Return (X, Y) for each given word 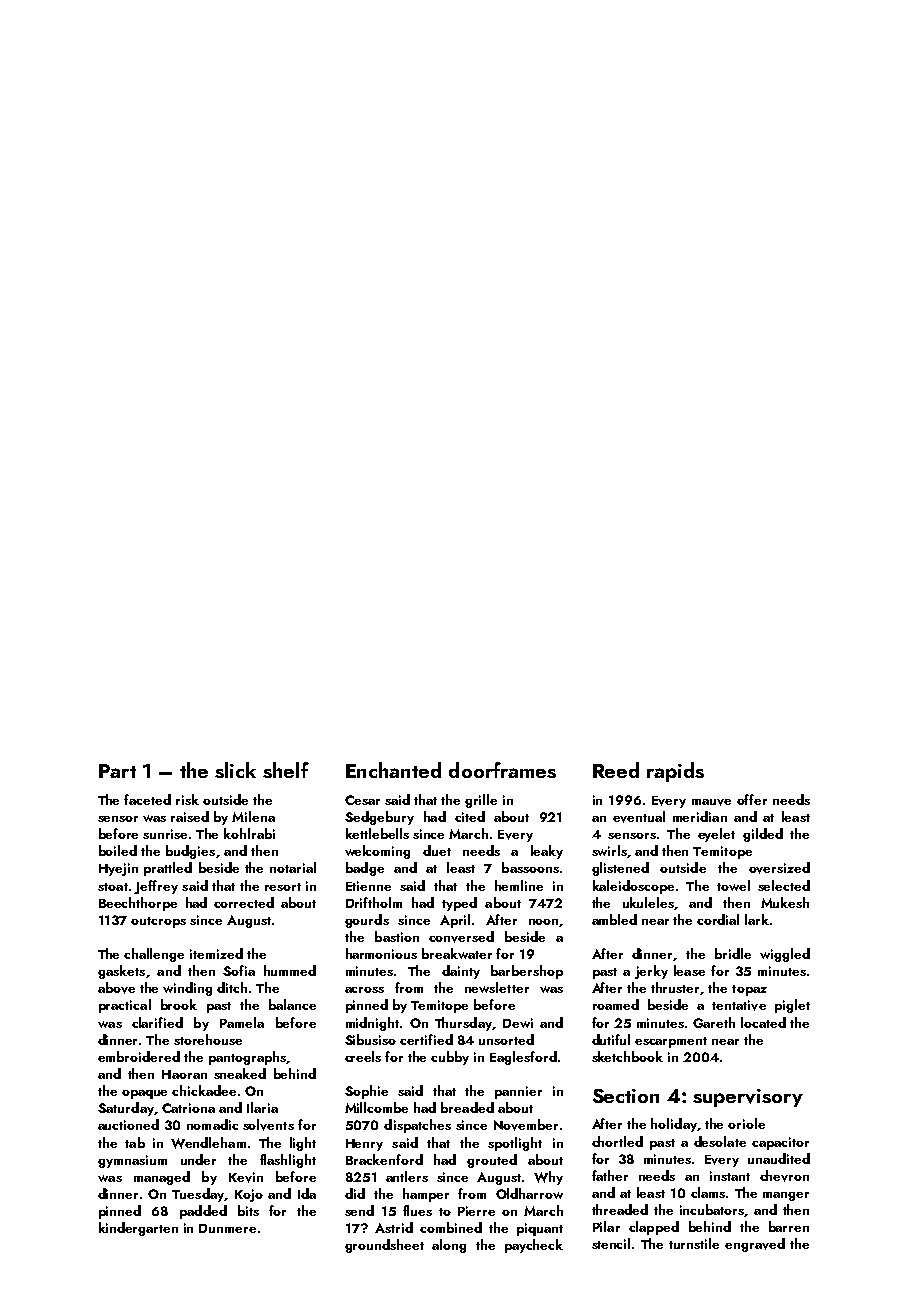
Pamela (242, 1022)
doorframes (502, 770)
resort (283, 887)
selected (784, 885)
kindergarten (138, 1229)
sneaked (240, 1073)
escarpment (671, 1042)
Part (117, 771)
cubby (450, 1058)
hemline (519, 885)
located (763, 1022)
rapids (675, 772)
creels (363, 1056)
